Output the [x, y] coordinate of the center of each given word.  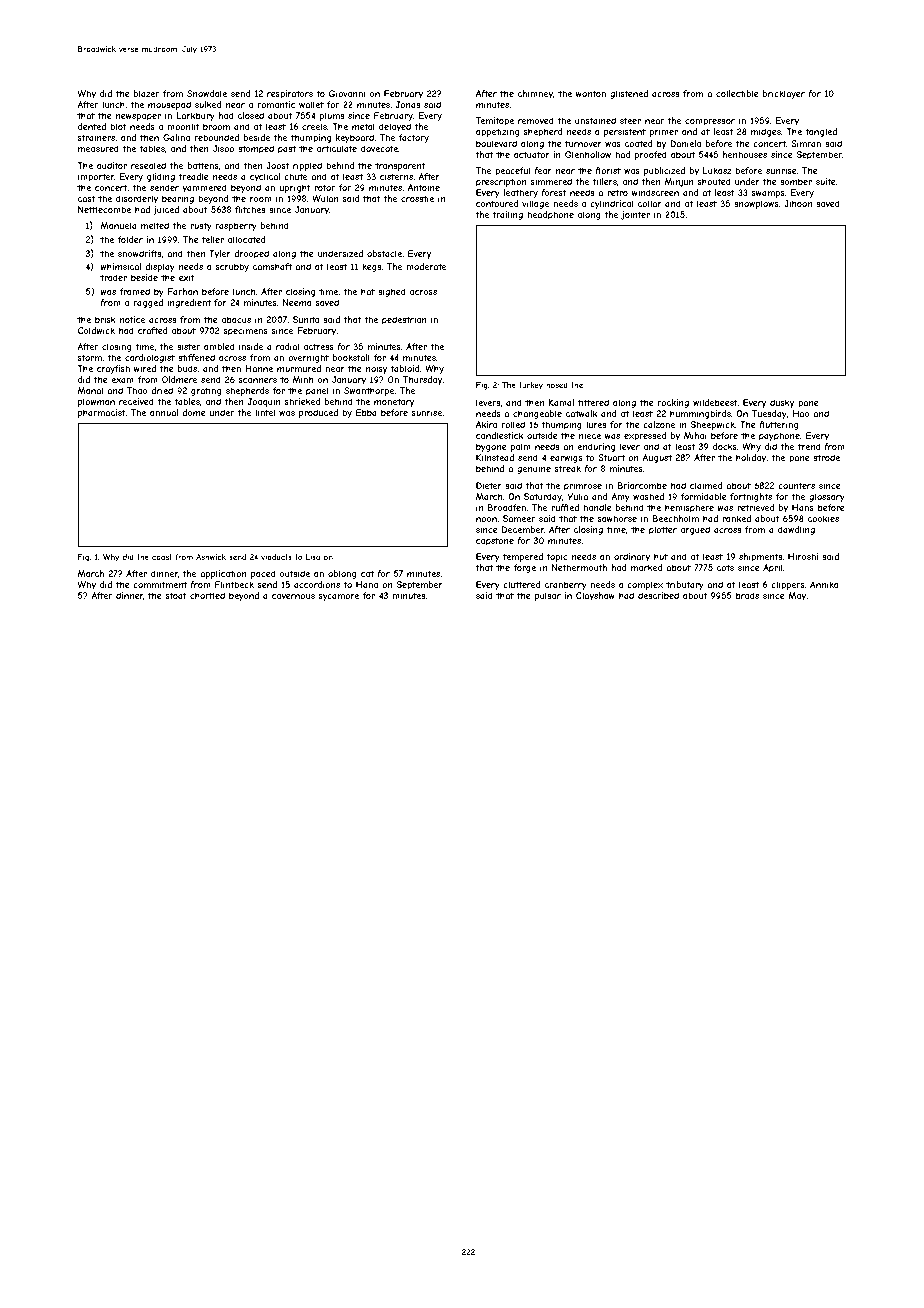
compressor [710, 122]
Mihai [695, 435]
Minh [303, 379]
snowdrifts [139, 253]
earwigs [566, 458]
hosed [557, 385]
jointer [635, 215]
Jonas [408, 104]
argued [695, 530]
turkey [531, 385]
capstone [495, 541]
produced [318, 413]
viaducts [276, 557]
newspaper [138, 117]
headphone [550, 215]
